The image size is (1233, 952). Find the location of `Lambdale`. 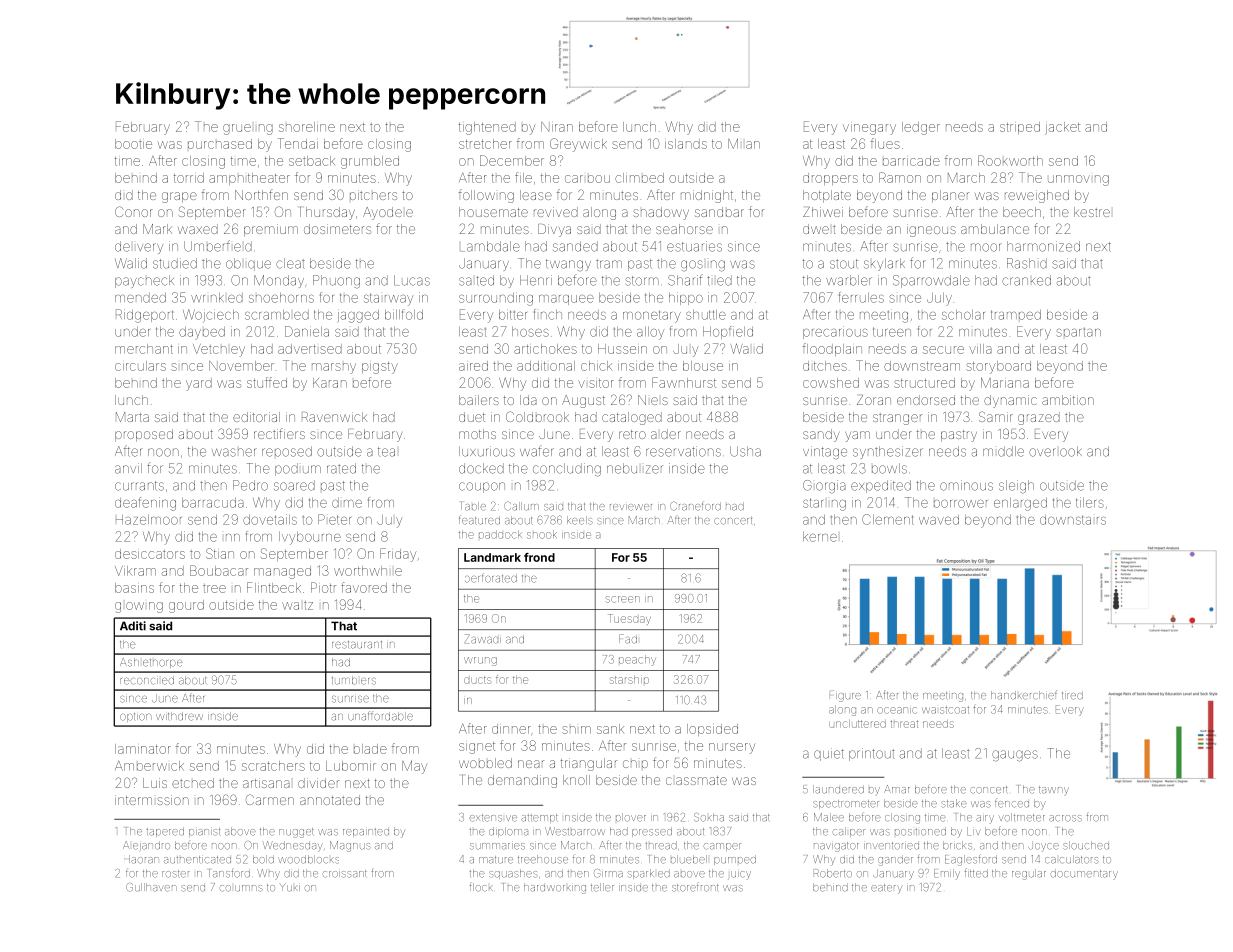

Lambdale is located at coordinates (490, 246).
